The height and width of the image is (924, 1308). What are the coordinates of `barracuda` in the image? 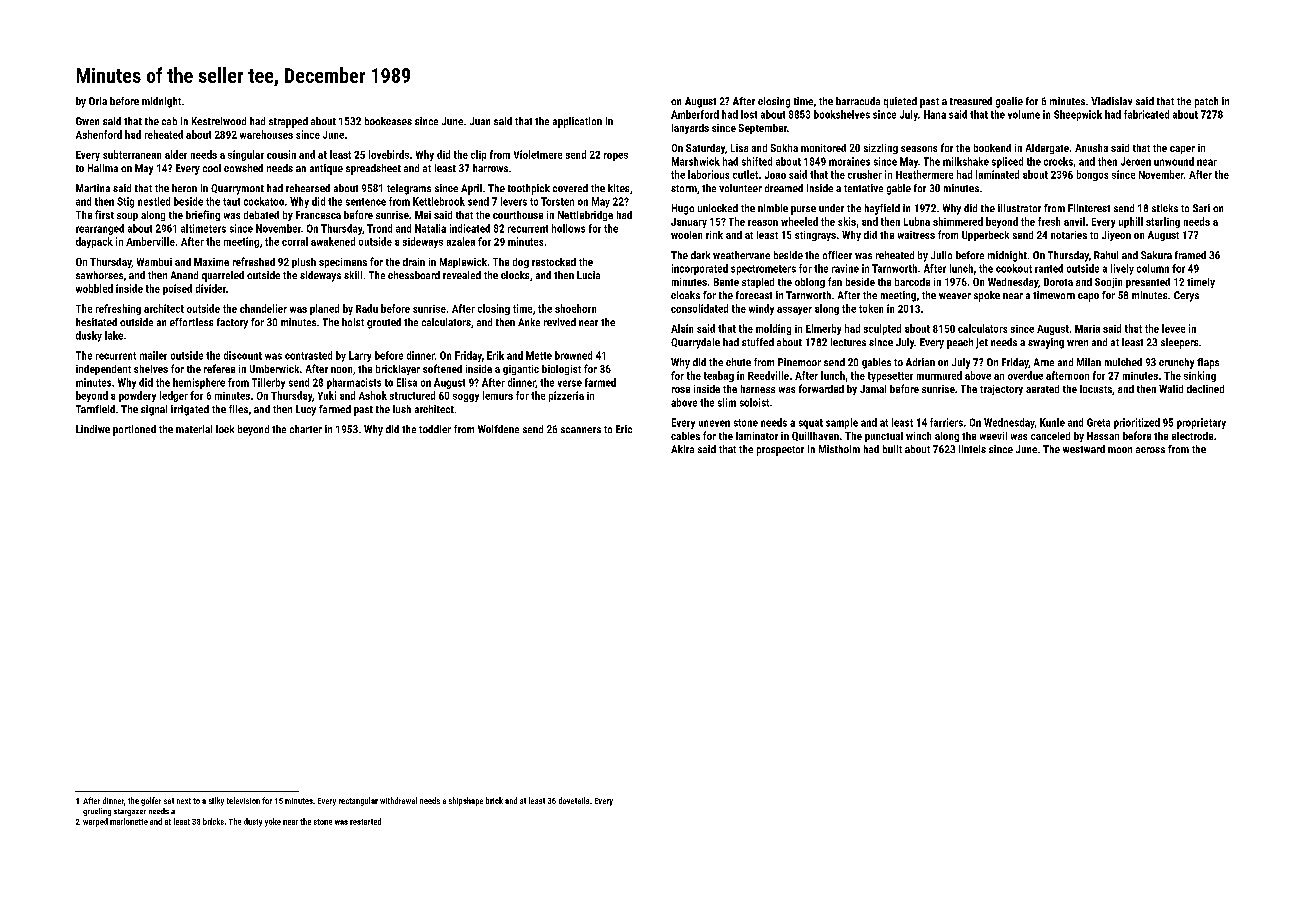 It's located at (858, 101).
